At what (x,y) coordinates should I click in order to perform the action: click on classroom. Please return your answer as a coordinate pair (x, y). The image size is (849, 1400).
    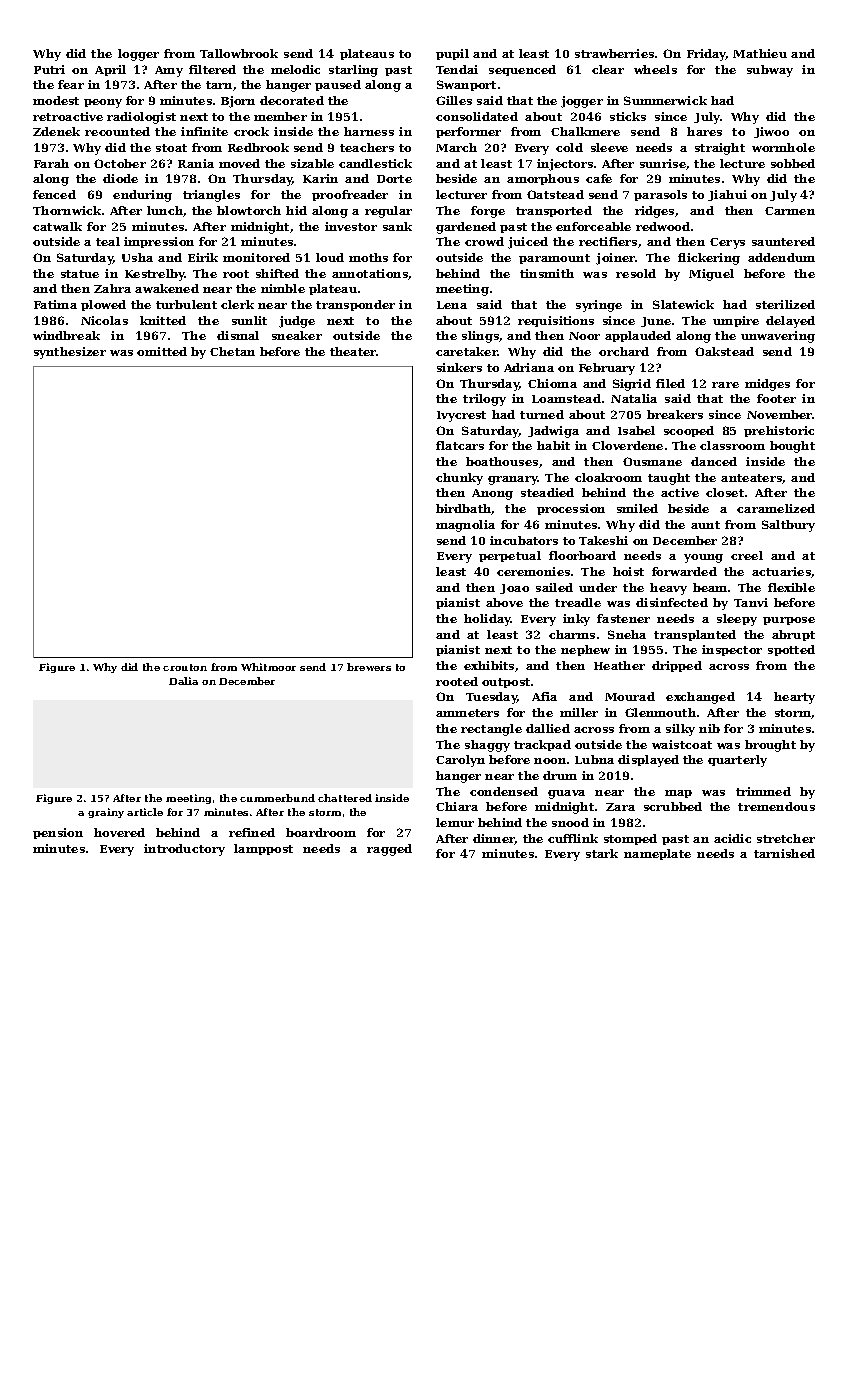
    Looking at the image, I should click on (732, 445).
